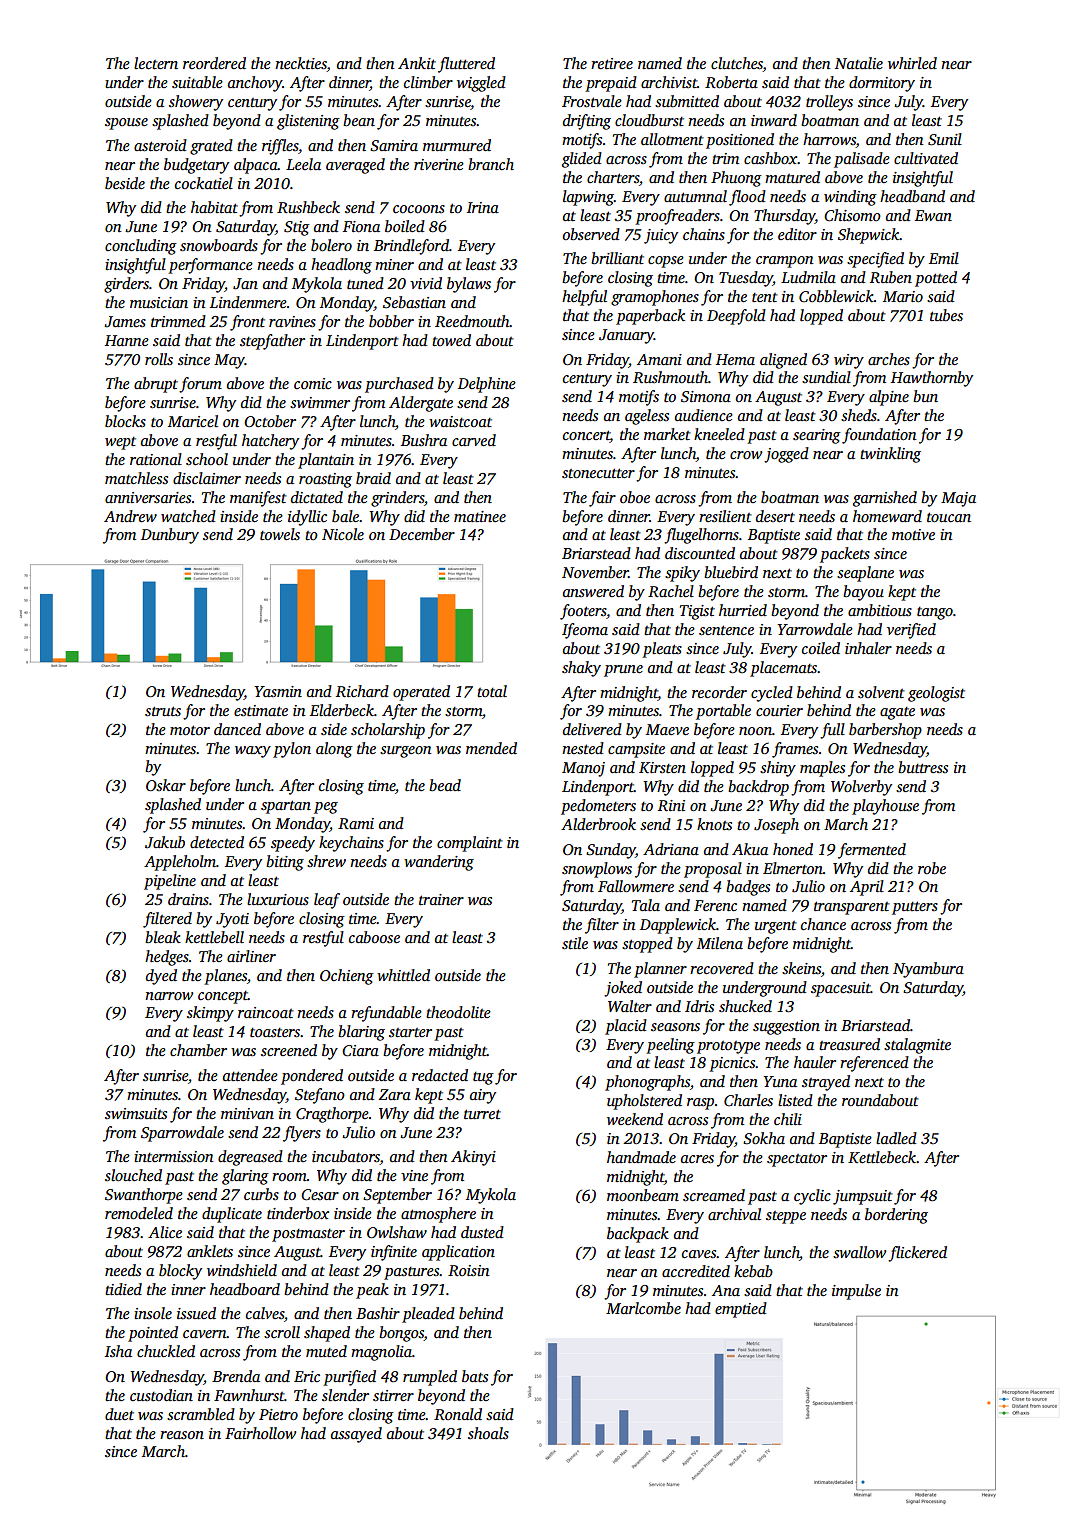  Describe the element at coordinates (872, 851) in the document. I see `fermented` at that location.
